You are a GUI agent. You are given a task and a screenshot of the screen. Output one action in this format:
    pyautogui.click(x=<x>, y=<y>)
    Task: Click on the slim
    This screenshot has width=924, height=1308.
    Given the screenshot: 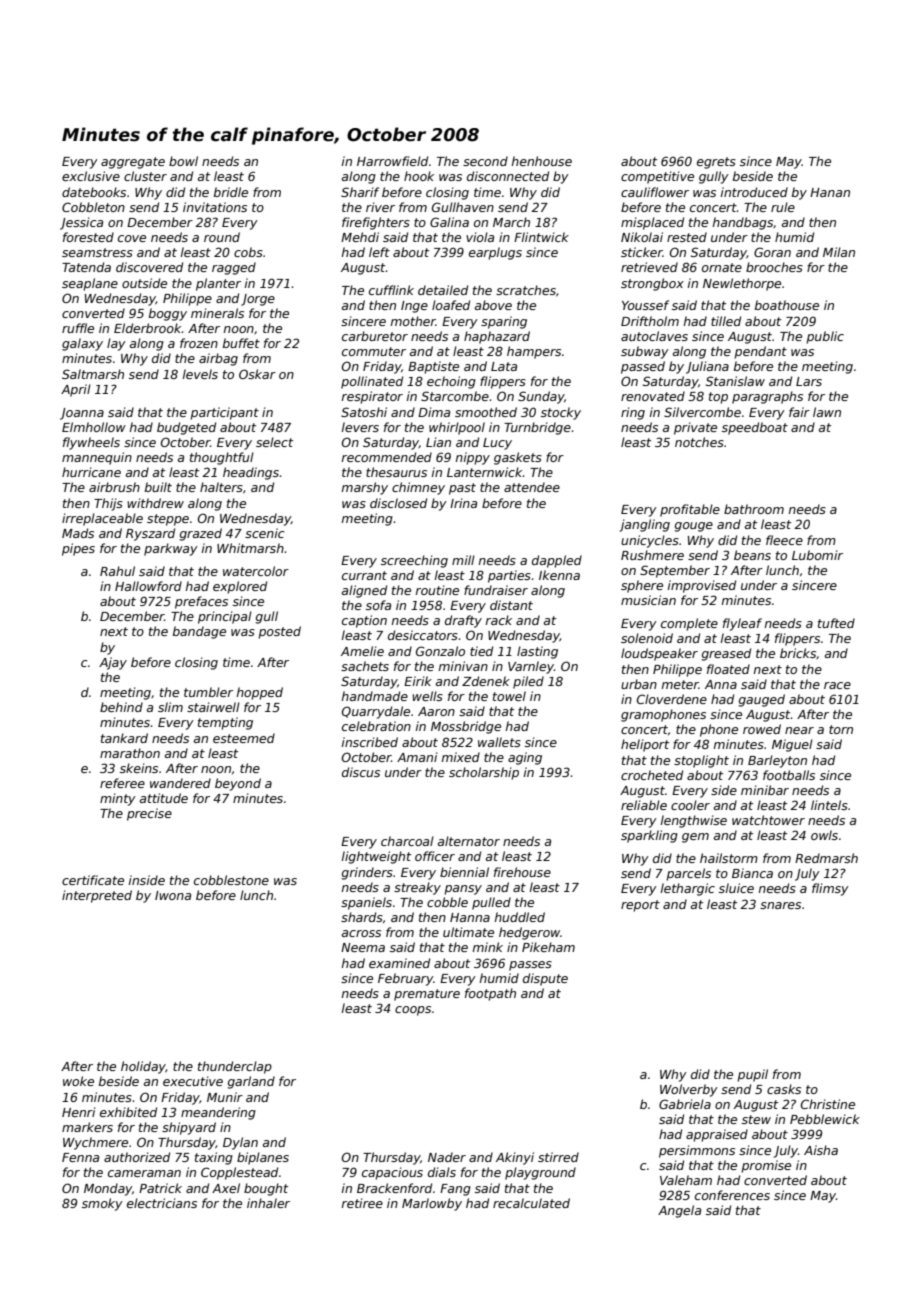 What is the action you would take?
    pyautogui.click(x=170, y=707)
